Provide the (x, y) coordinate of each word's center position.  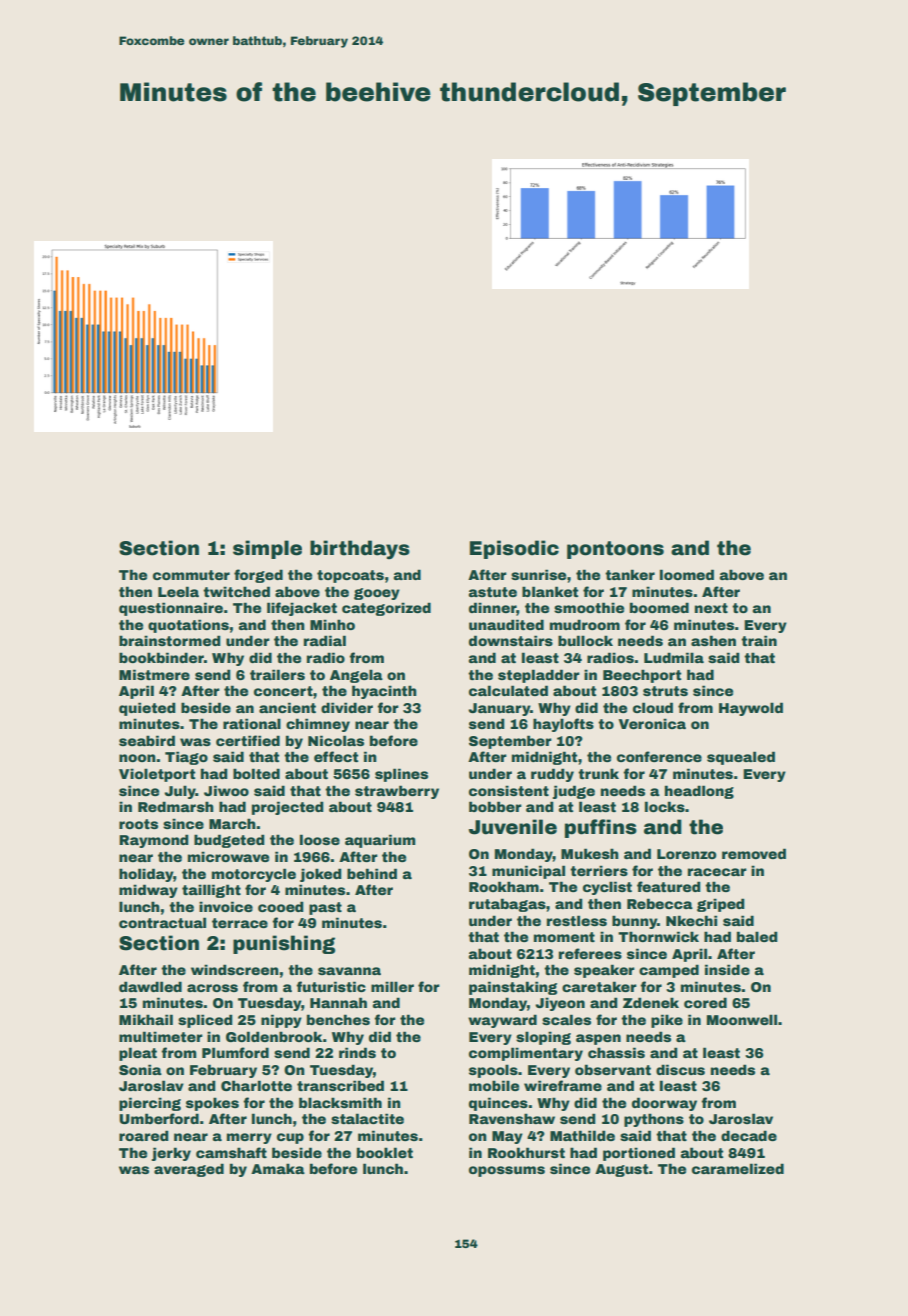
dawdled (150, 986)
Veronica (652, 723)
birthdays (360, 550)
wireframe (563, 1085)
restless (577, 920)
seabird (147, 740)
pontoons (615, 550)
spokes (212, 1104)
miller (392, 986)
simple (267, 549)
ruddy (552, 775)
